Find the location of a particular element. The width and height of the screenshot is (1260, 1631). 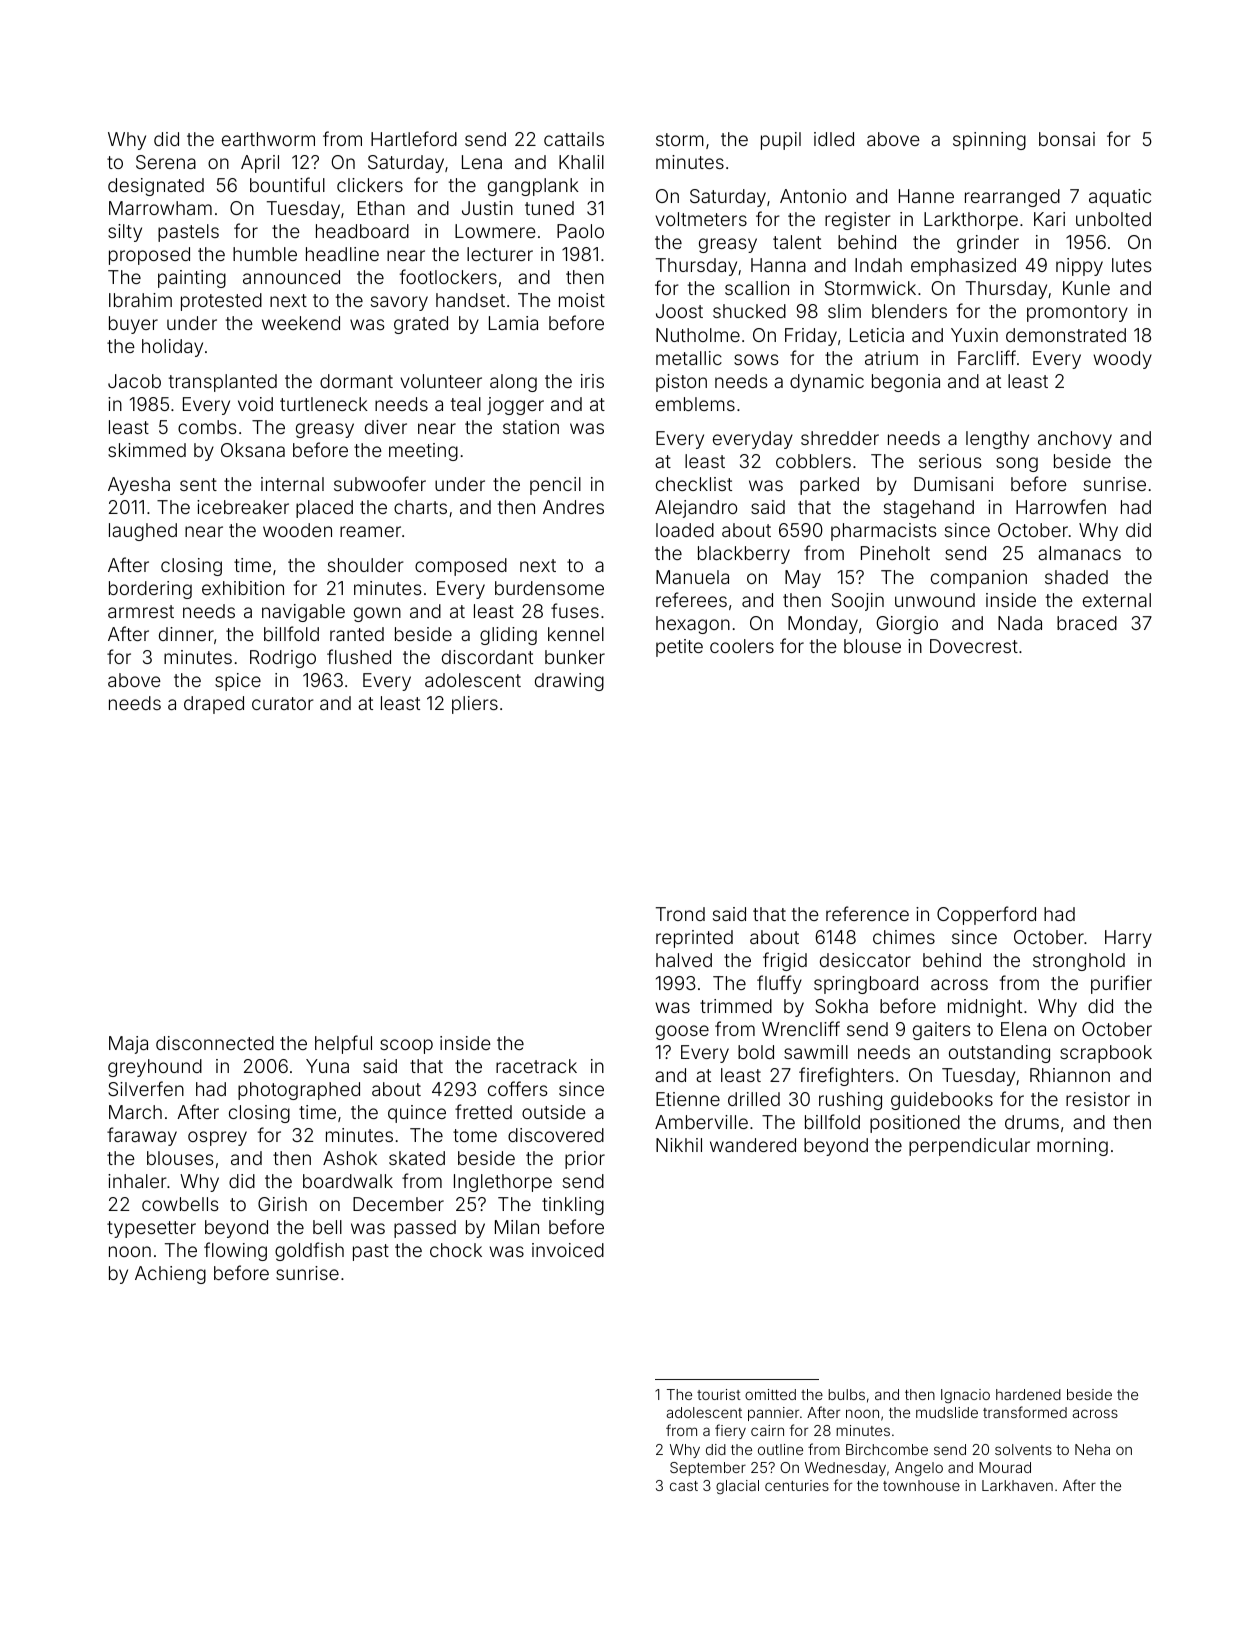

composed is located at coordinates (461, 567).
